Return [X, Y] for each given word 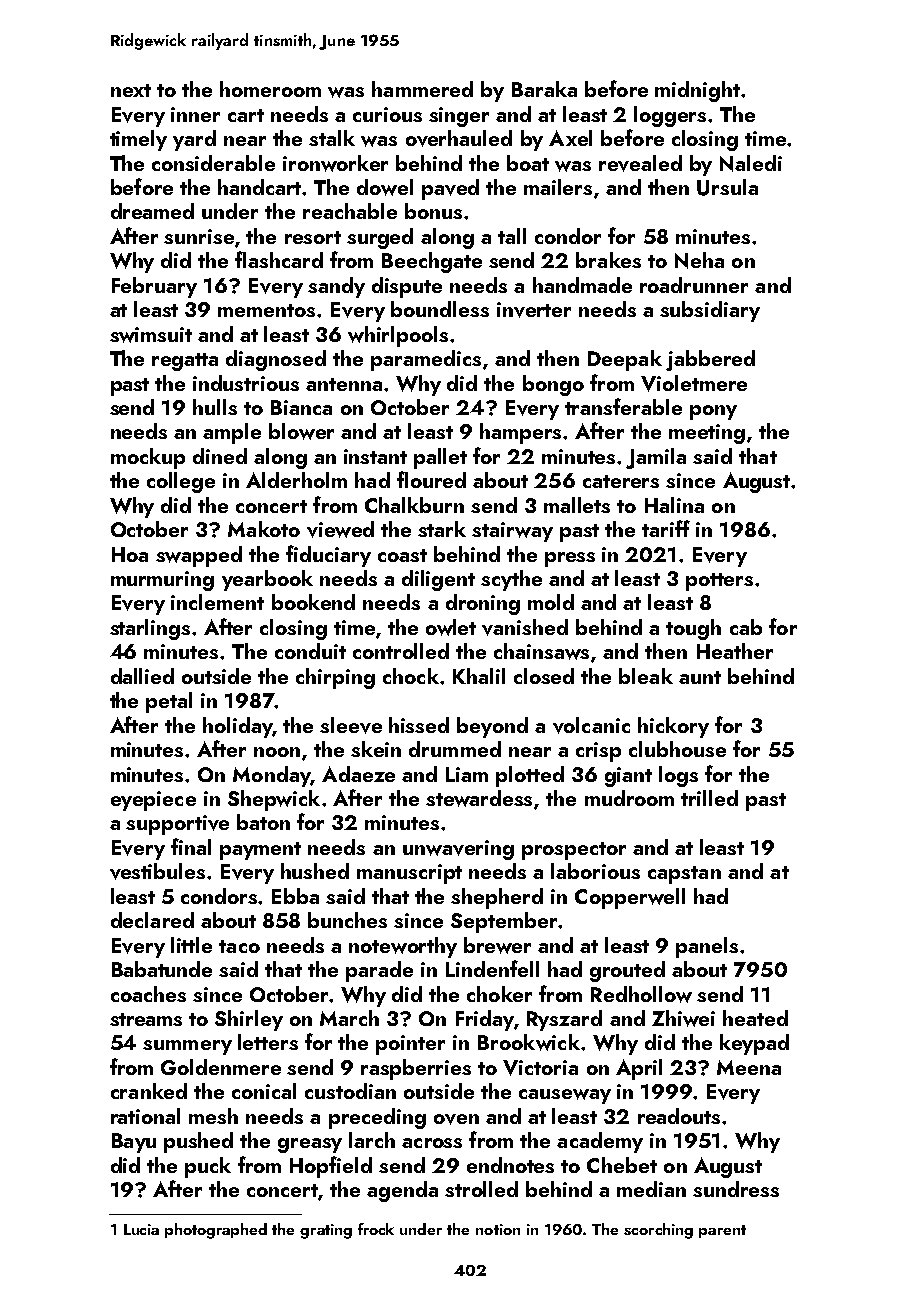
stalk [332, 138]
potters [719, 582]
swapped [199, 556]
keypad [754, 1044]
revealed [640, 163]
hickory [673, 727]
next [131, 90]
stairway [512, 532]
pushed [198, 1142]
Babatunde [162, 969]
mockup [148, 458]
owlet [451, 627]
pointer [410, 1045]
